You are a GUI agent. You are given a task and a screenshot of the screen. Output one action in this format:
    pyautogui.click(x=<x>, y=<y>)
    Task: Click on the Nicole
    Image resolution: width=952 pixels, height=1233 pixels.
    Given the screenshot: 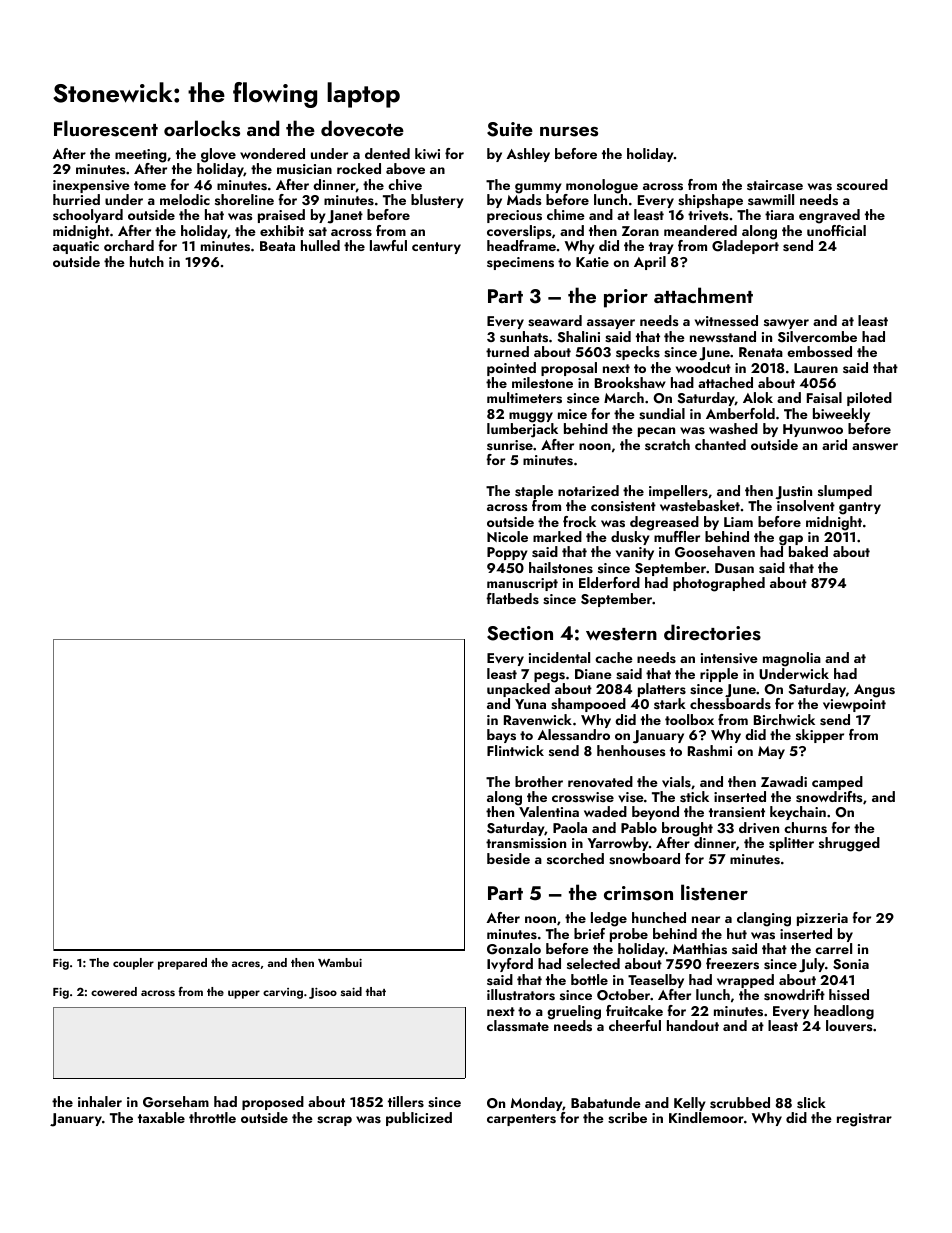 What is the action you would take?
    pyautogui.click(x=507, y=536)
